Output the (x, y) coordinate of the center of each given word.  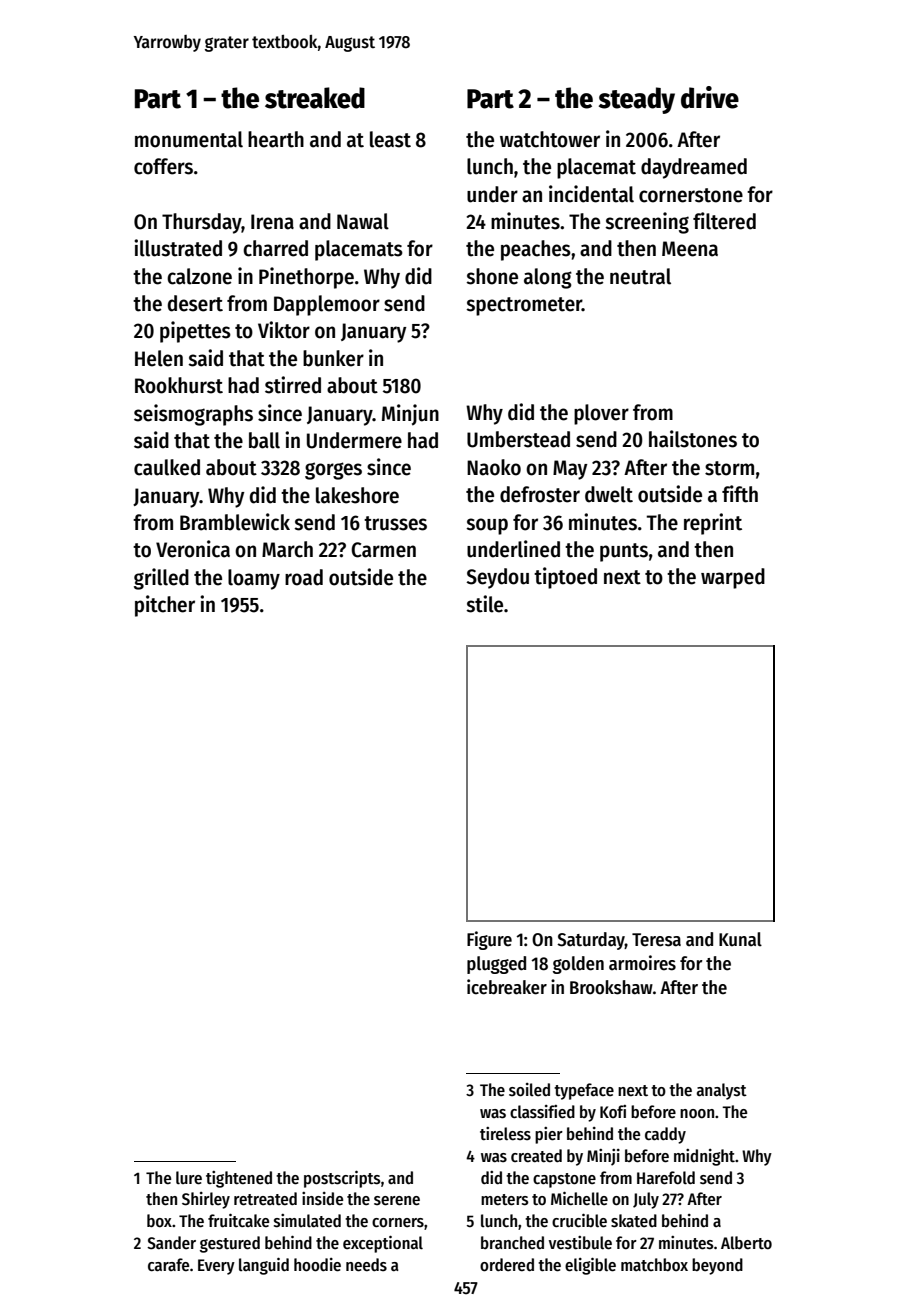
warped (733, 578)
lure (189, 1178)
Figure (489, 940)
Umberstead (518, 439)
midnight (704, 1157)
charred (275, 248)
